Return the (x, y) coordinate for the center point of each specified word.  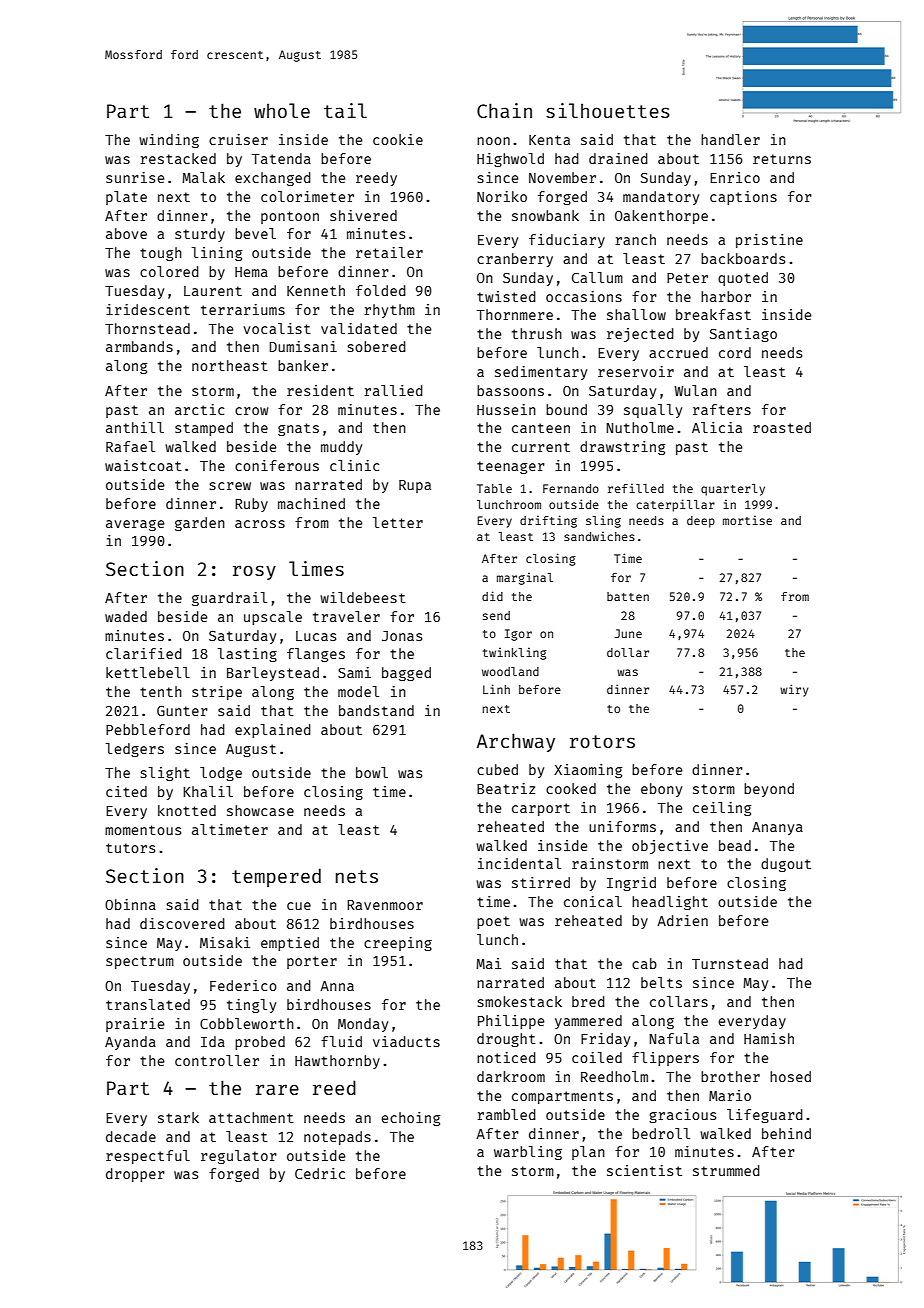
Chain (504, 110)
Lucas (316, 636)
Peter (687, 278)
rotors (602, 741)
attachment (251, 1117)
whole (282, 110)
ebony (661, 790)
